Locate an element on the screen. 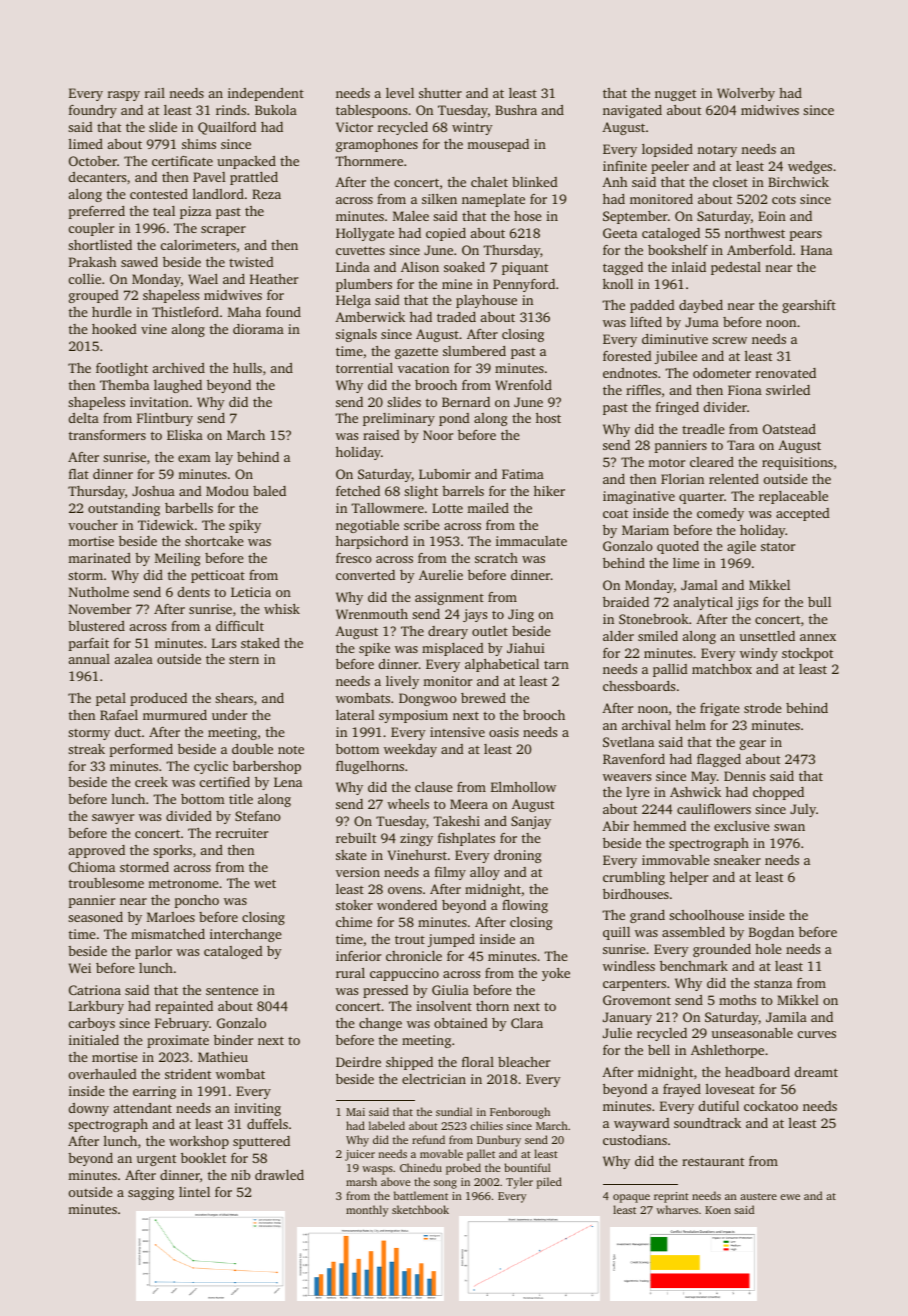 Image resolution: width=908 pixels, height=1316 pixels. motor is located at coordinates (666, 463).
